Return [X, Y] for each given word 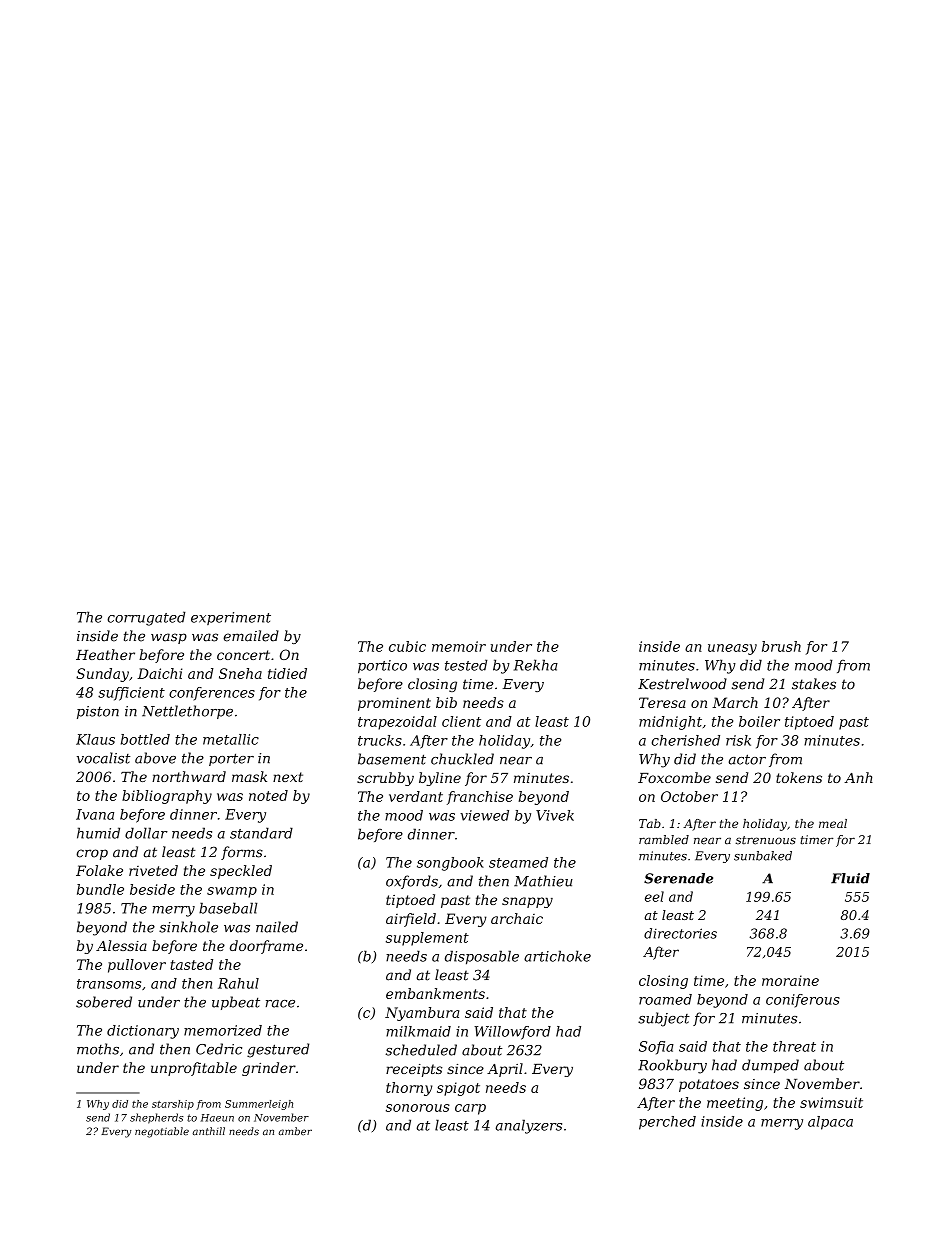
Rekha [536, 665]
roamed [665, 999]
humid [98, 833]
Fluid [850, 878]
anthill [208, 1131]
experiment [231, 618]
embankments [435, 993]
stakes [814, 684]
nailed [277, 927]
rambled [664, 840]
